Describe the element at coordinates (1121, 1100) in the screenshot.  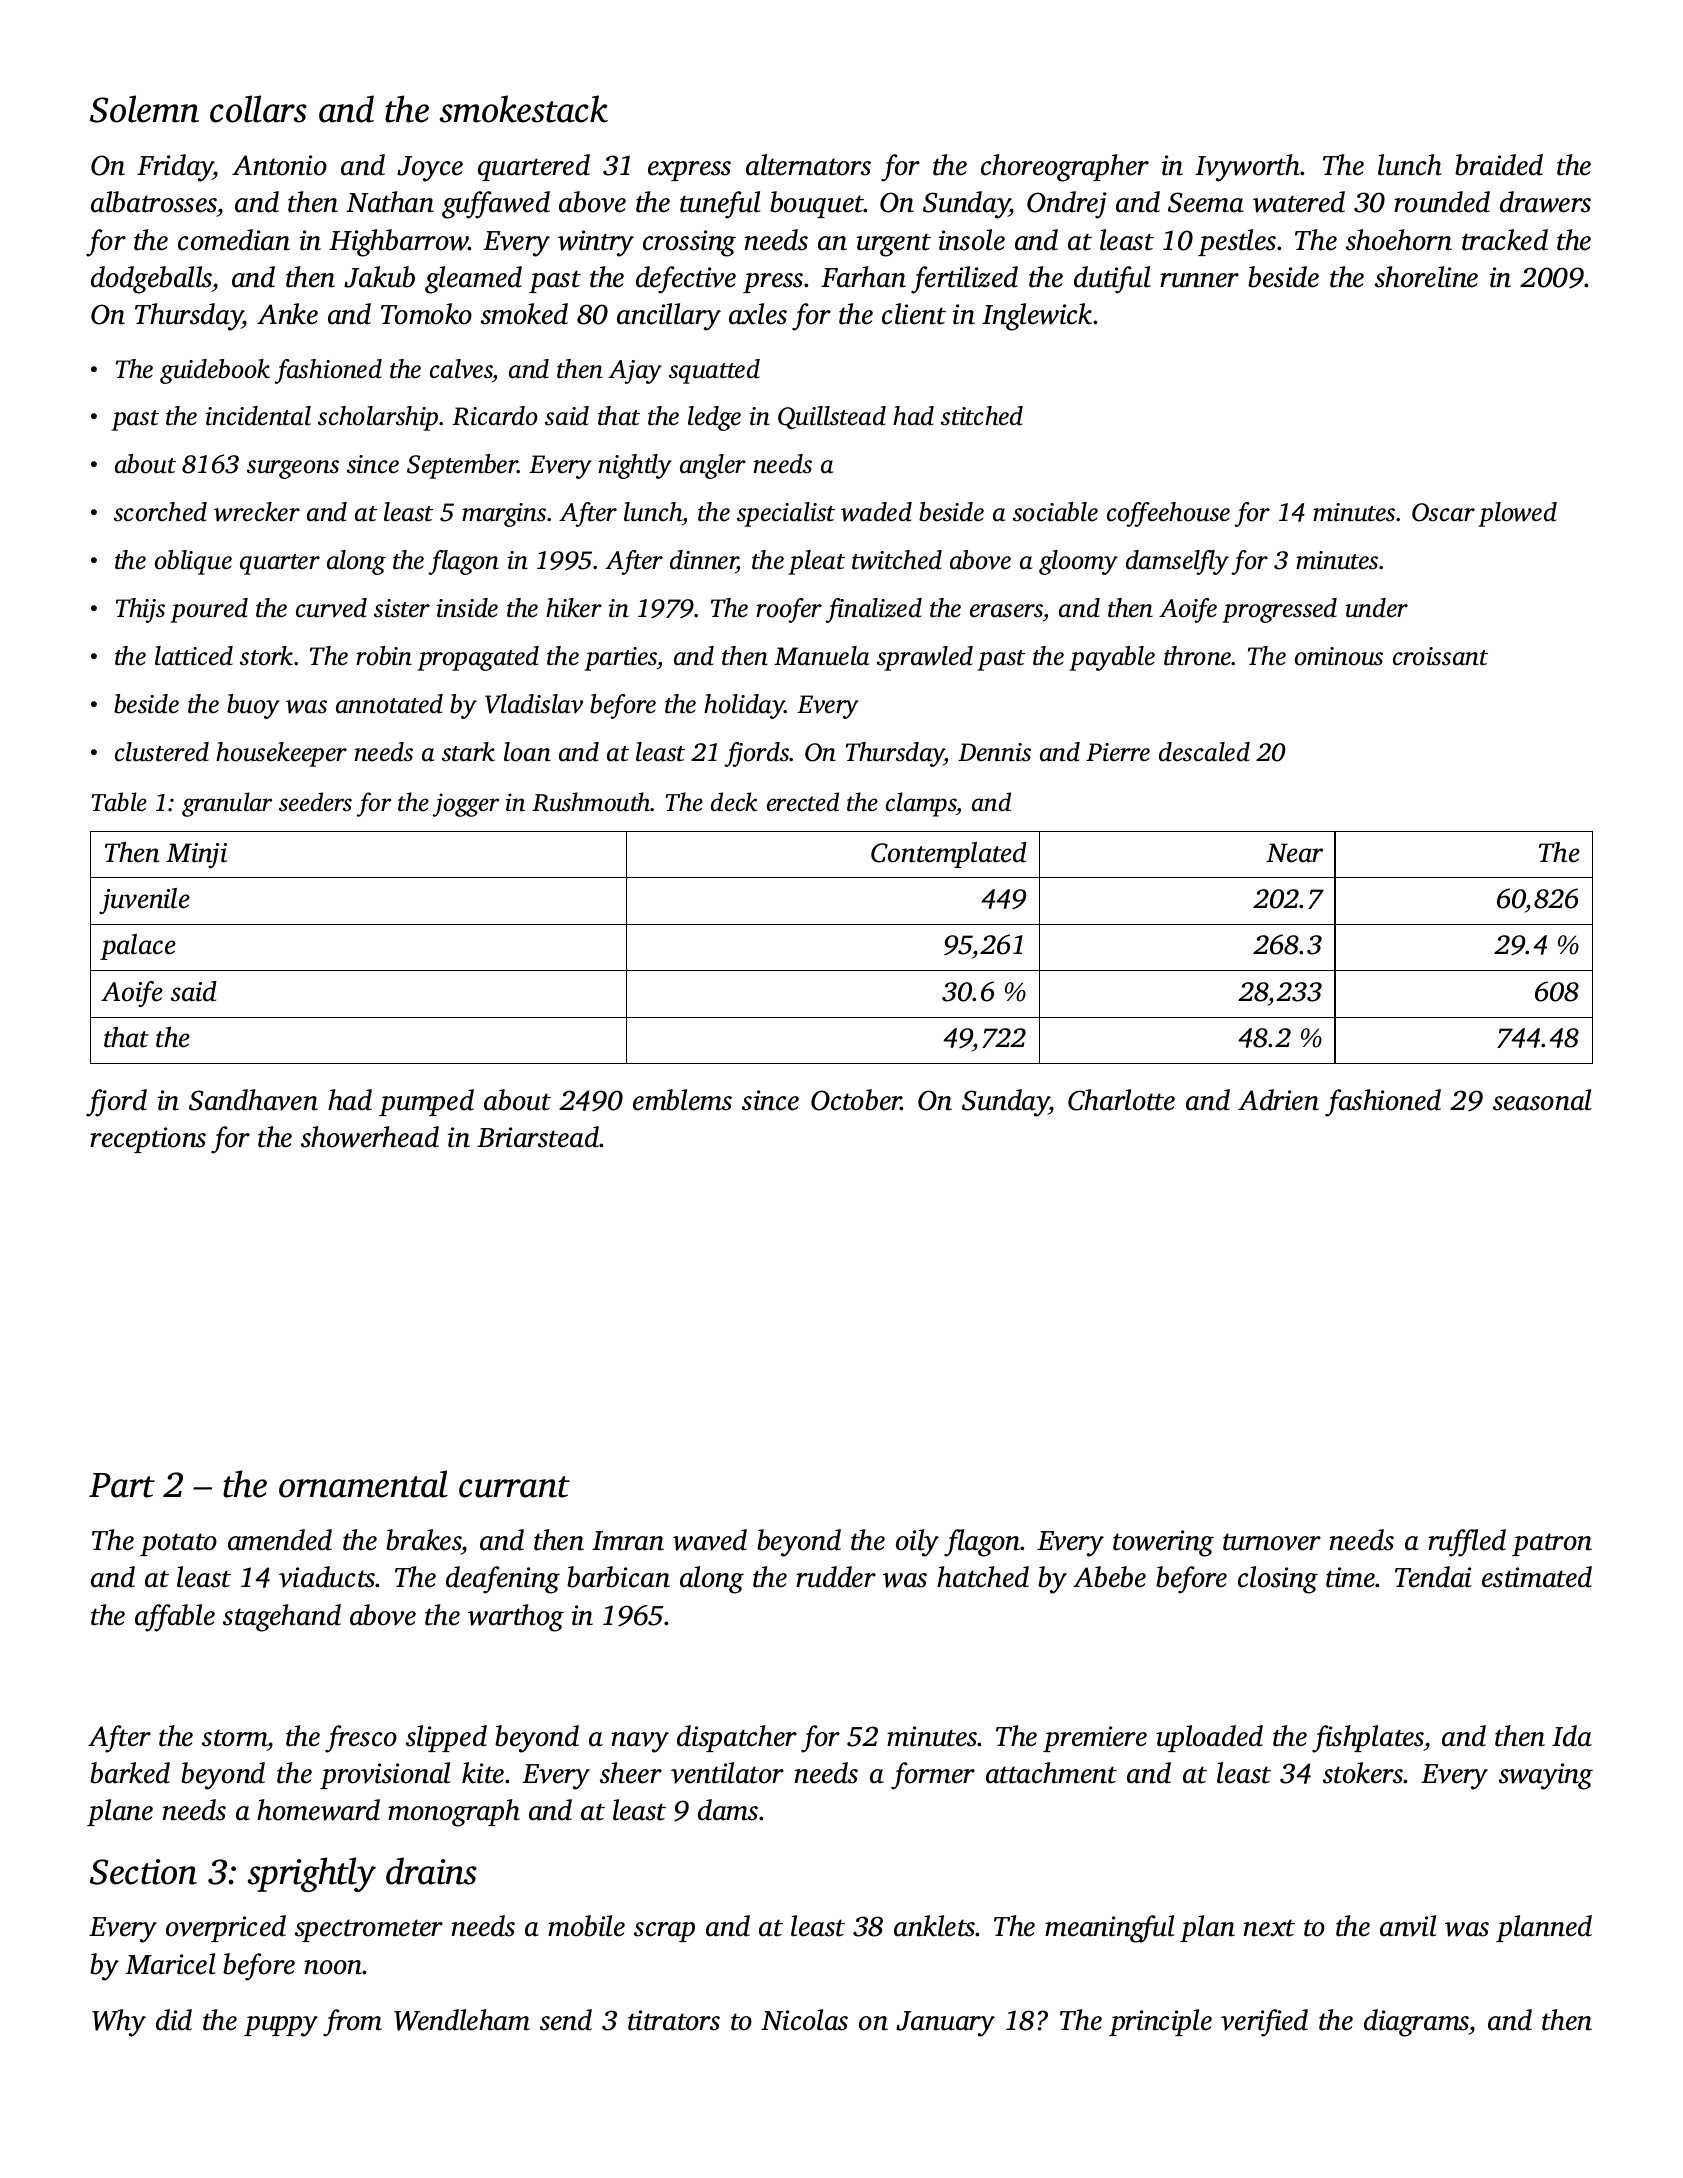
I see `Charlotte` at that location.
